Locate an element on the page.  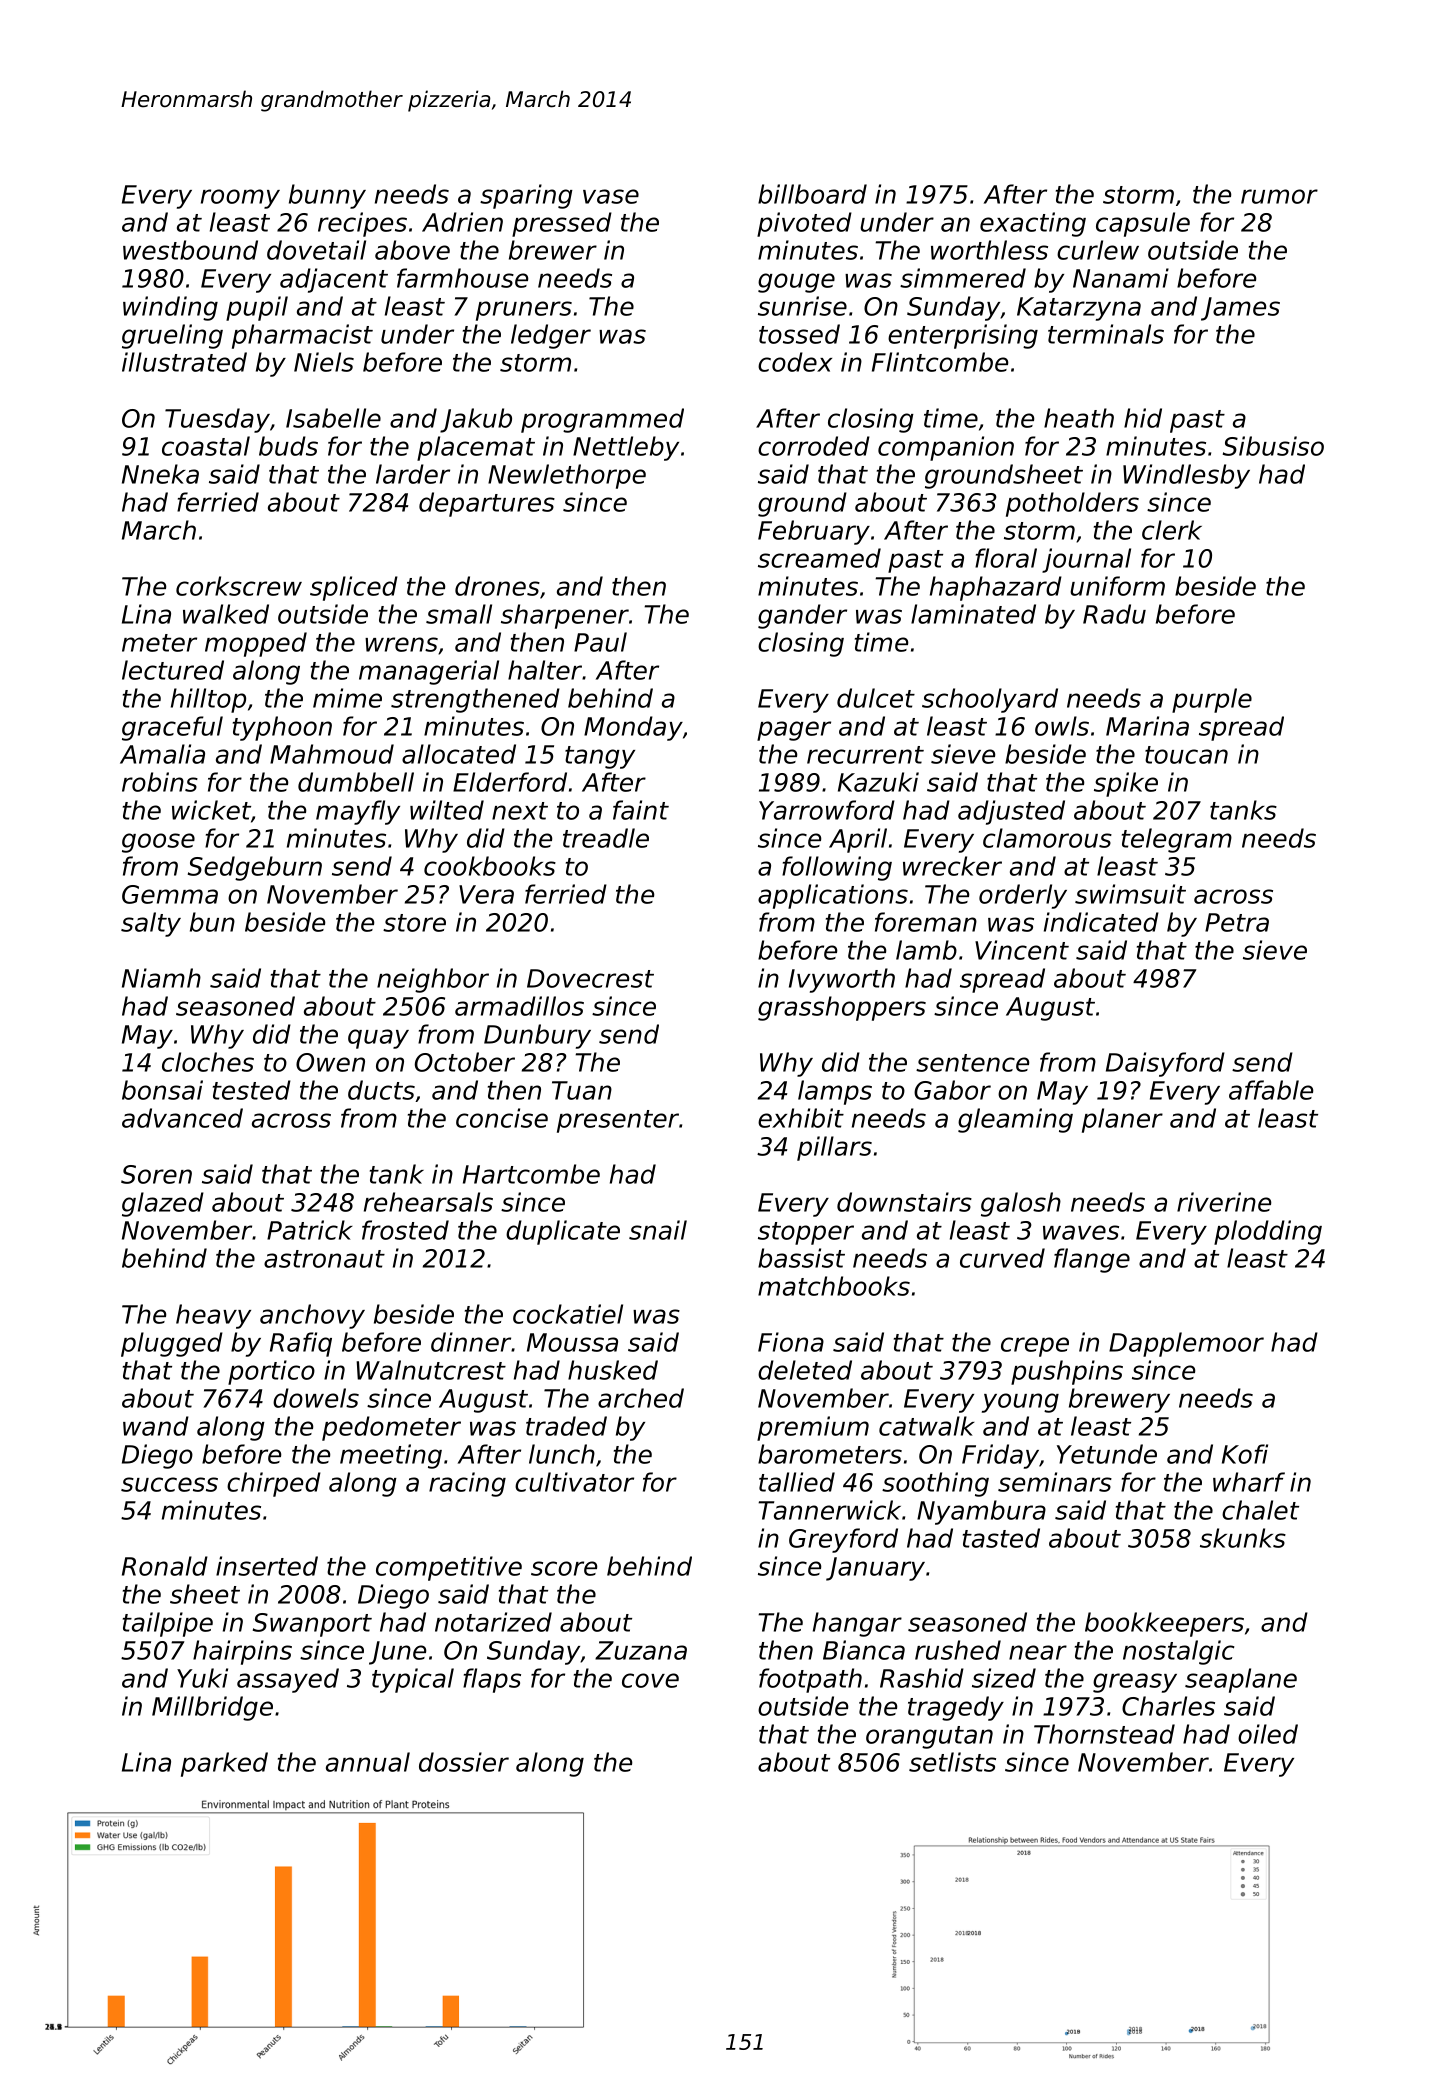
James is located at coordinates (1240, 309).
